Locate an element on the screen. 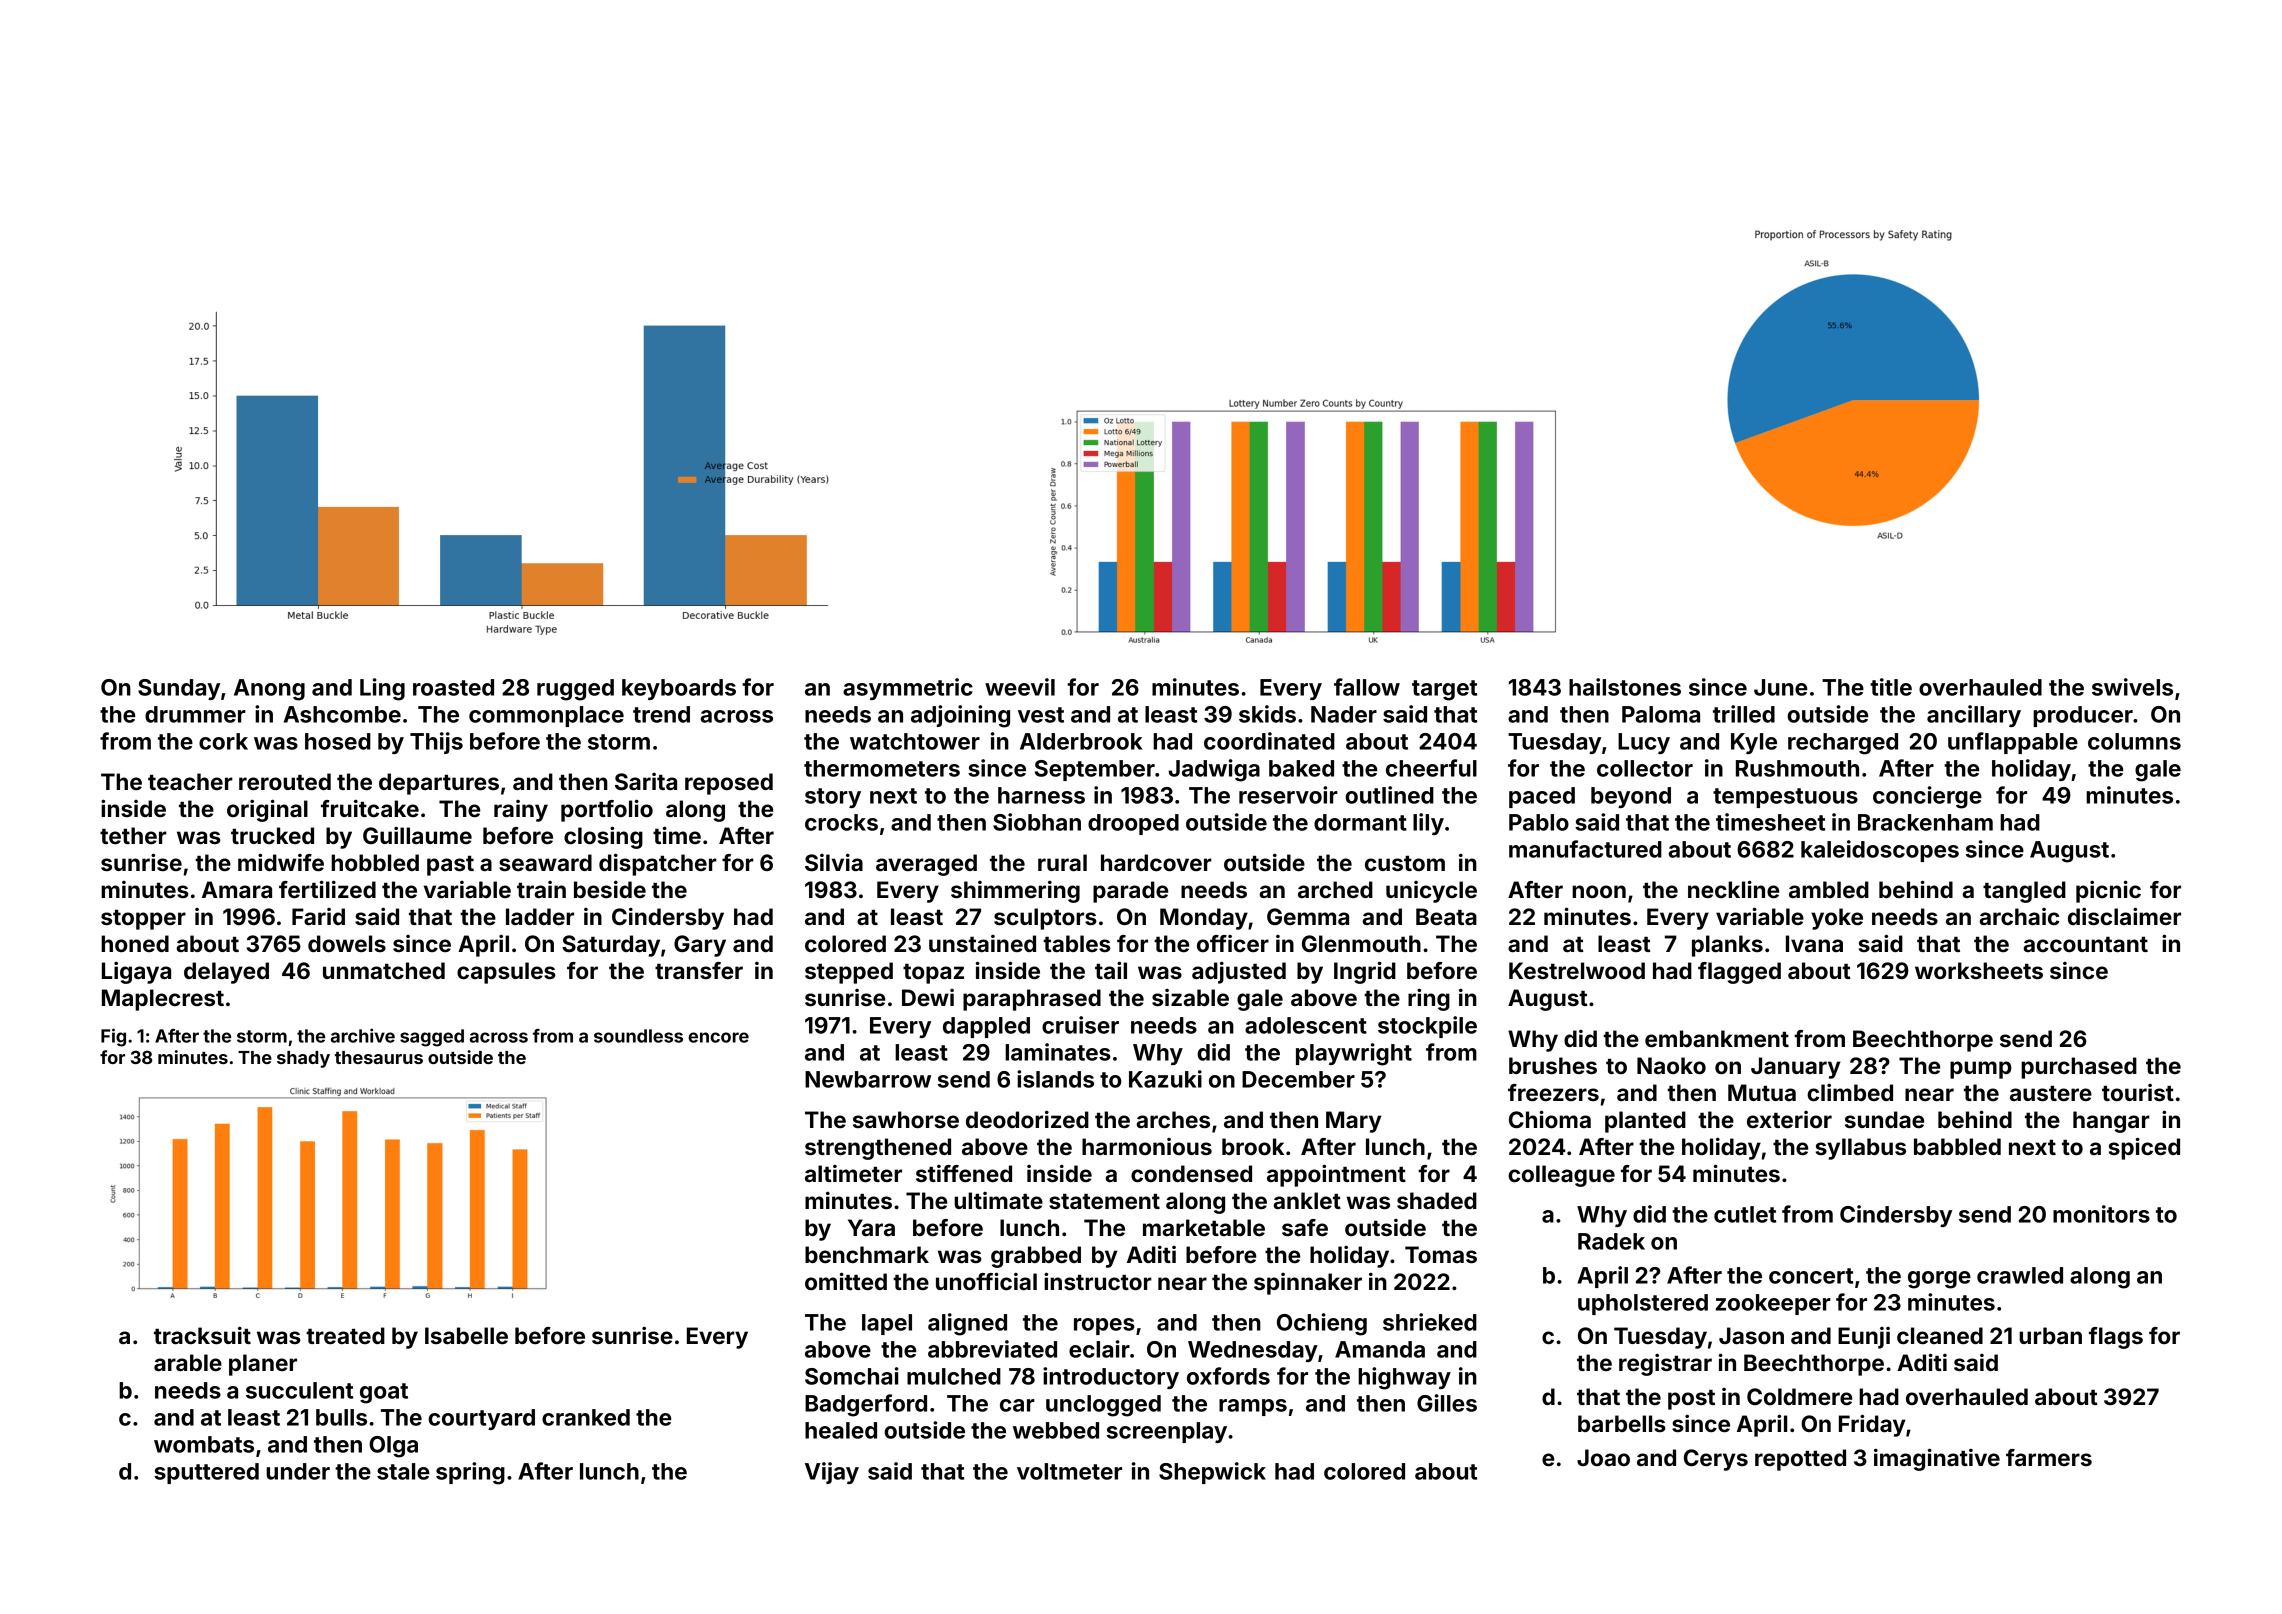 Image resolution: width=2282 pixels, height=1614 pixels. train is located at coordinates (541, 889).
